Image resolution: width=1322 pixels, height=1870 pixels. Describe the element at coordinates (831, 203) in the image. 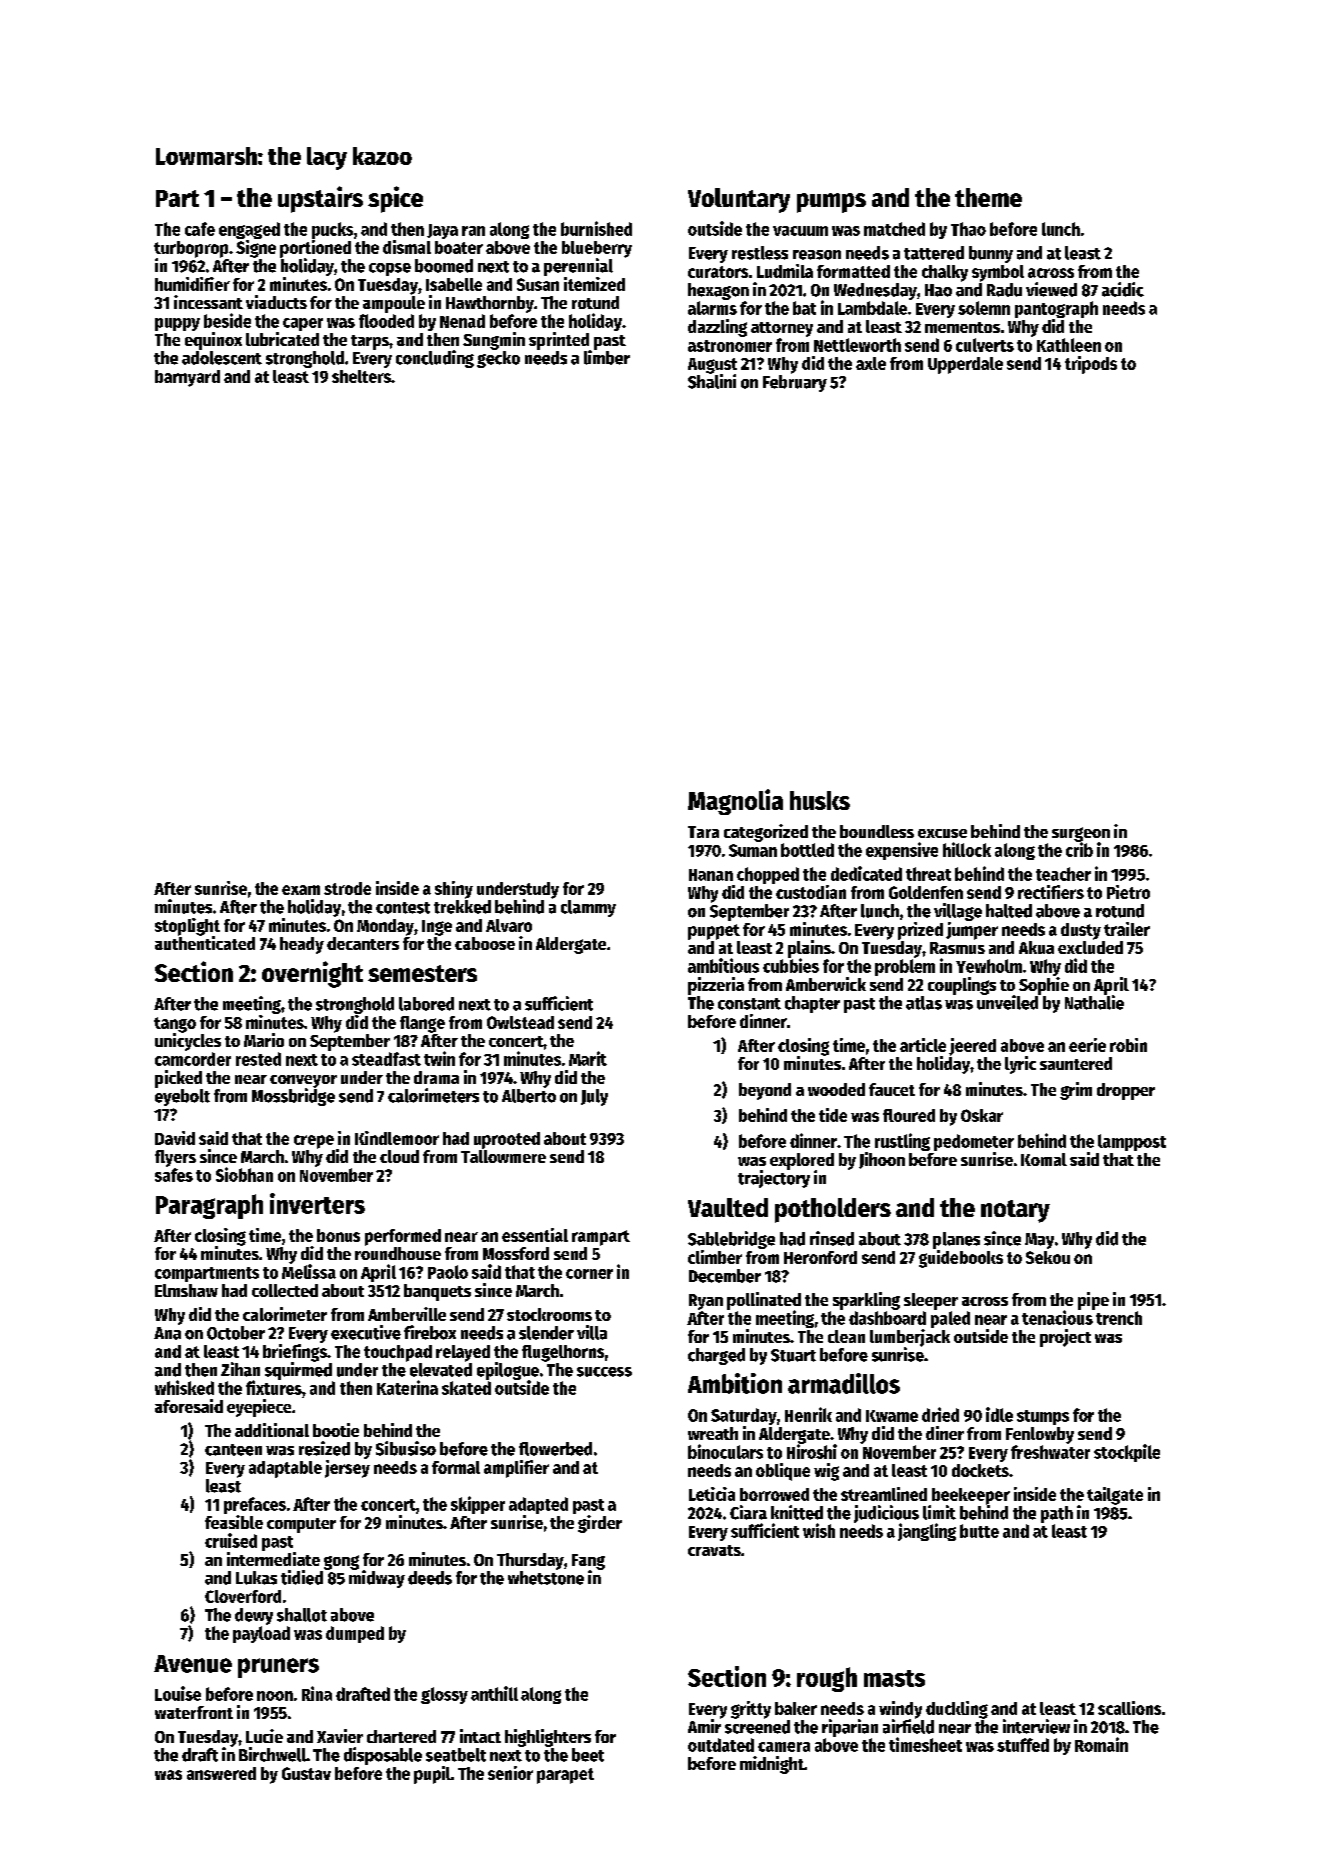

I see `pumps` at that location.
